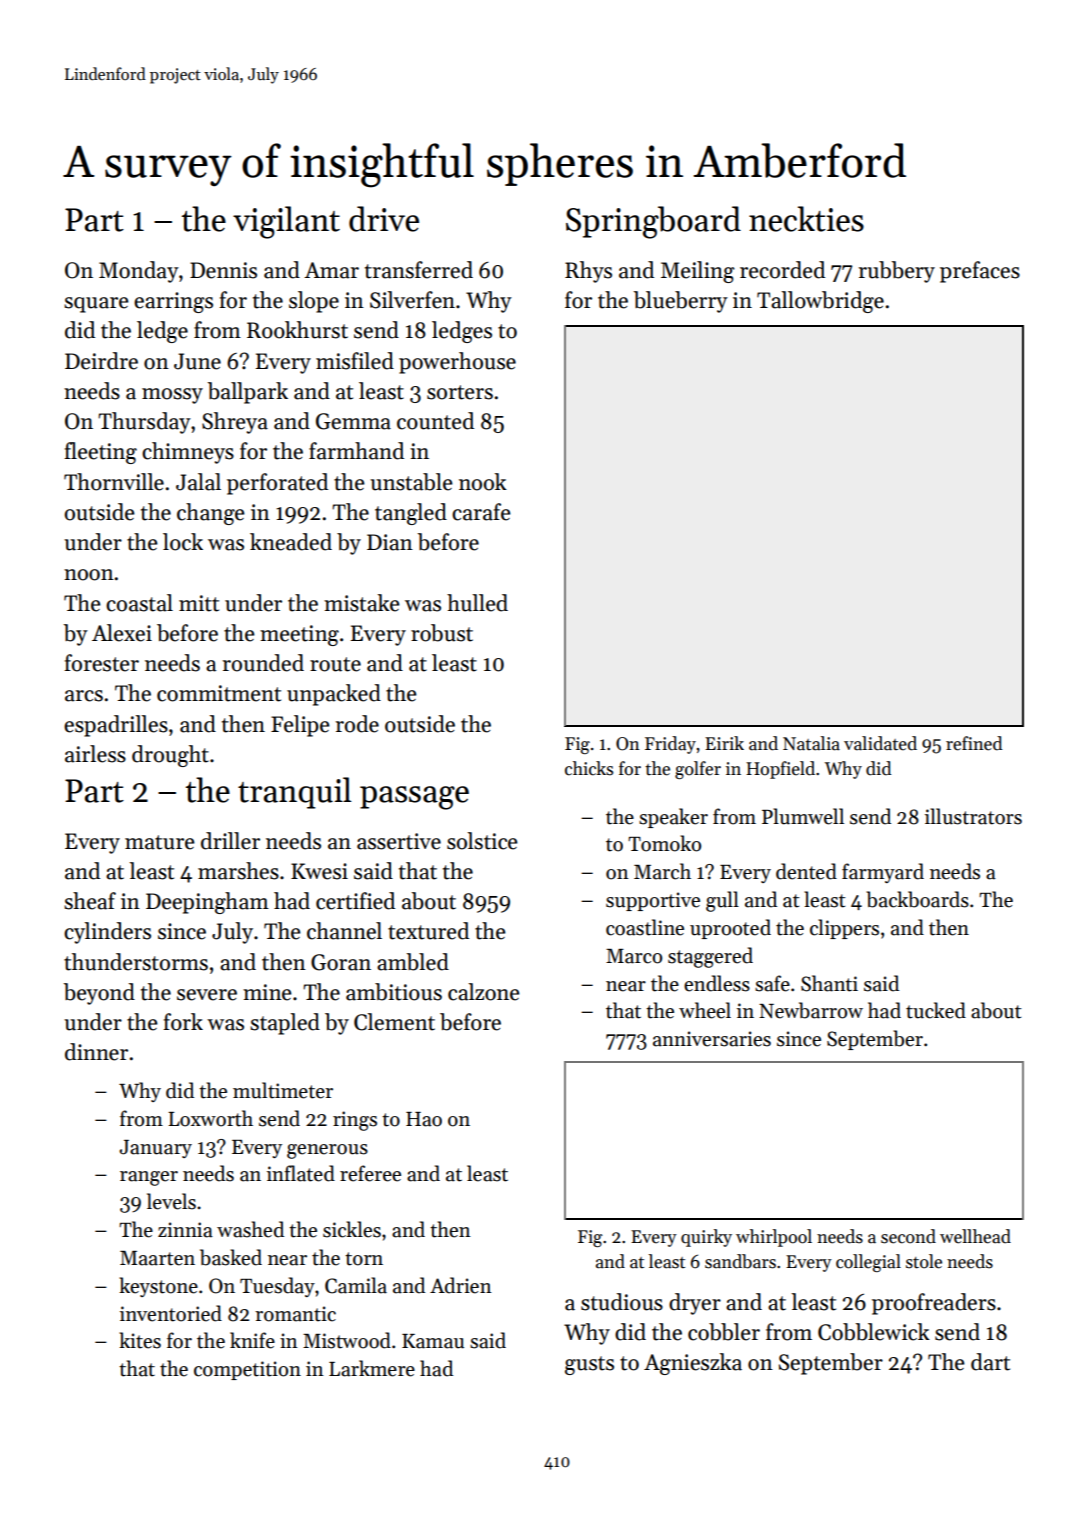 This image has width=1088, height=1538. Describe the element at coordinates (811, 743) in the image. I see `Natalia` at that location.
